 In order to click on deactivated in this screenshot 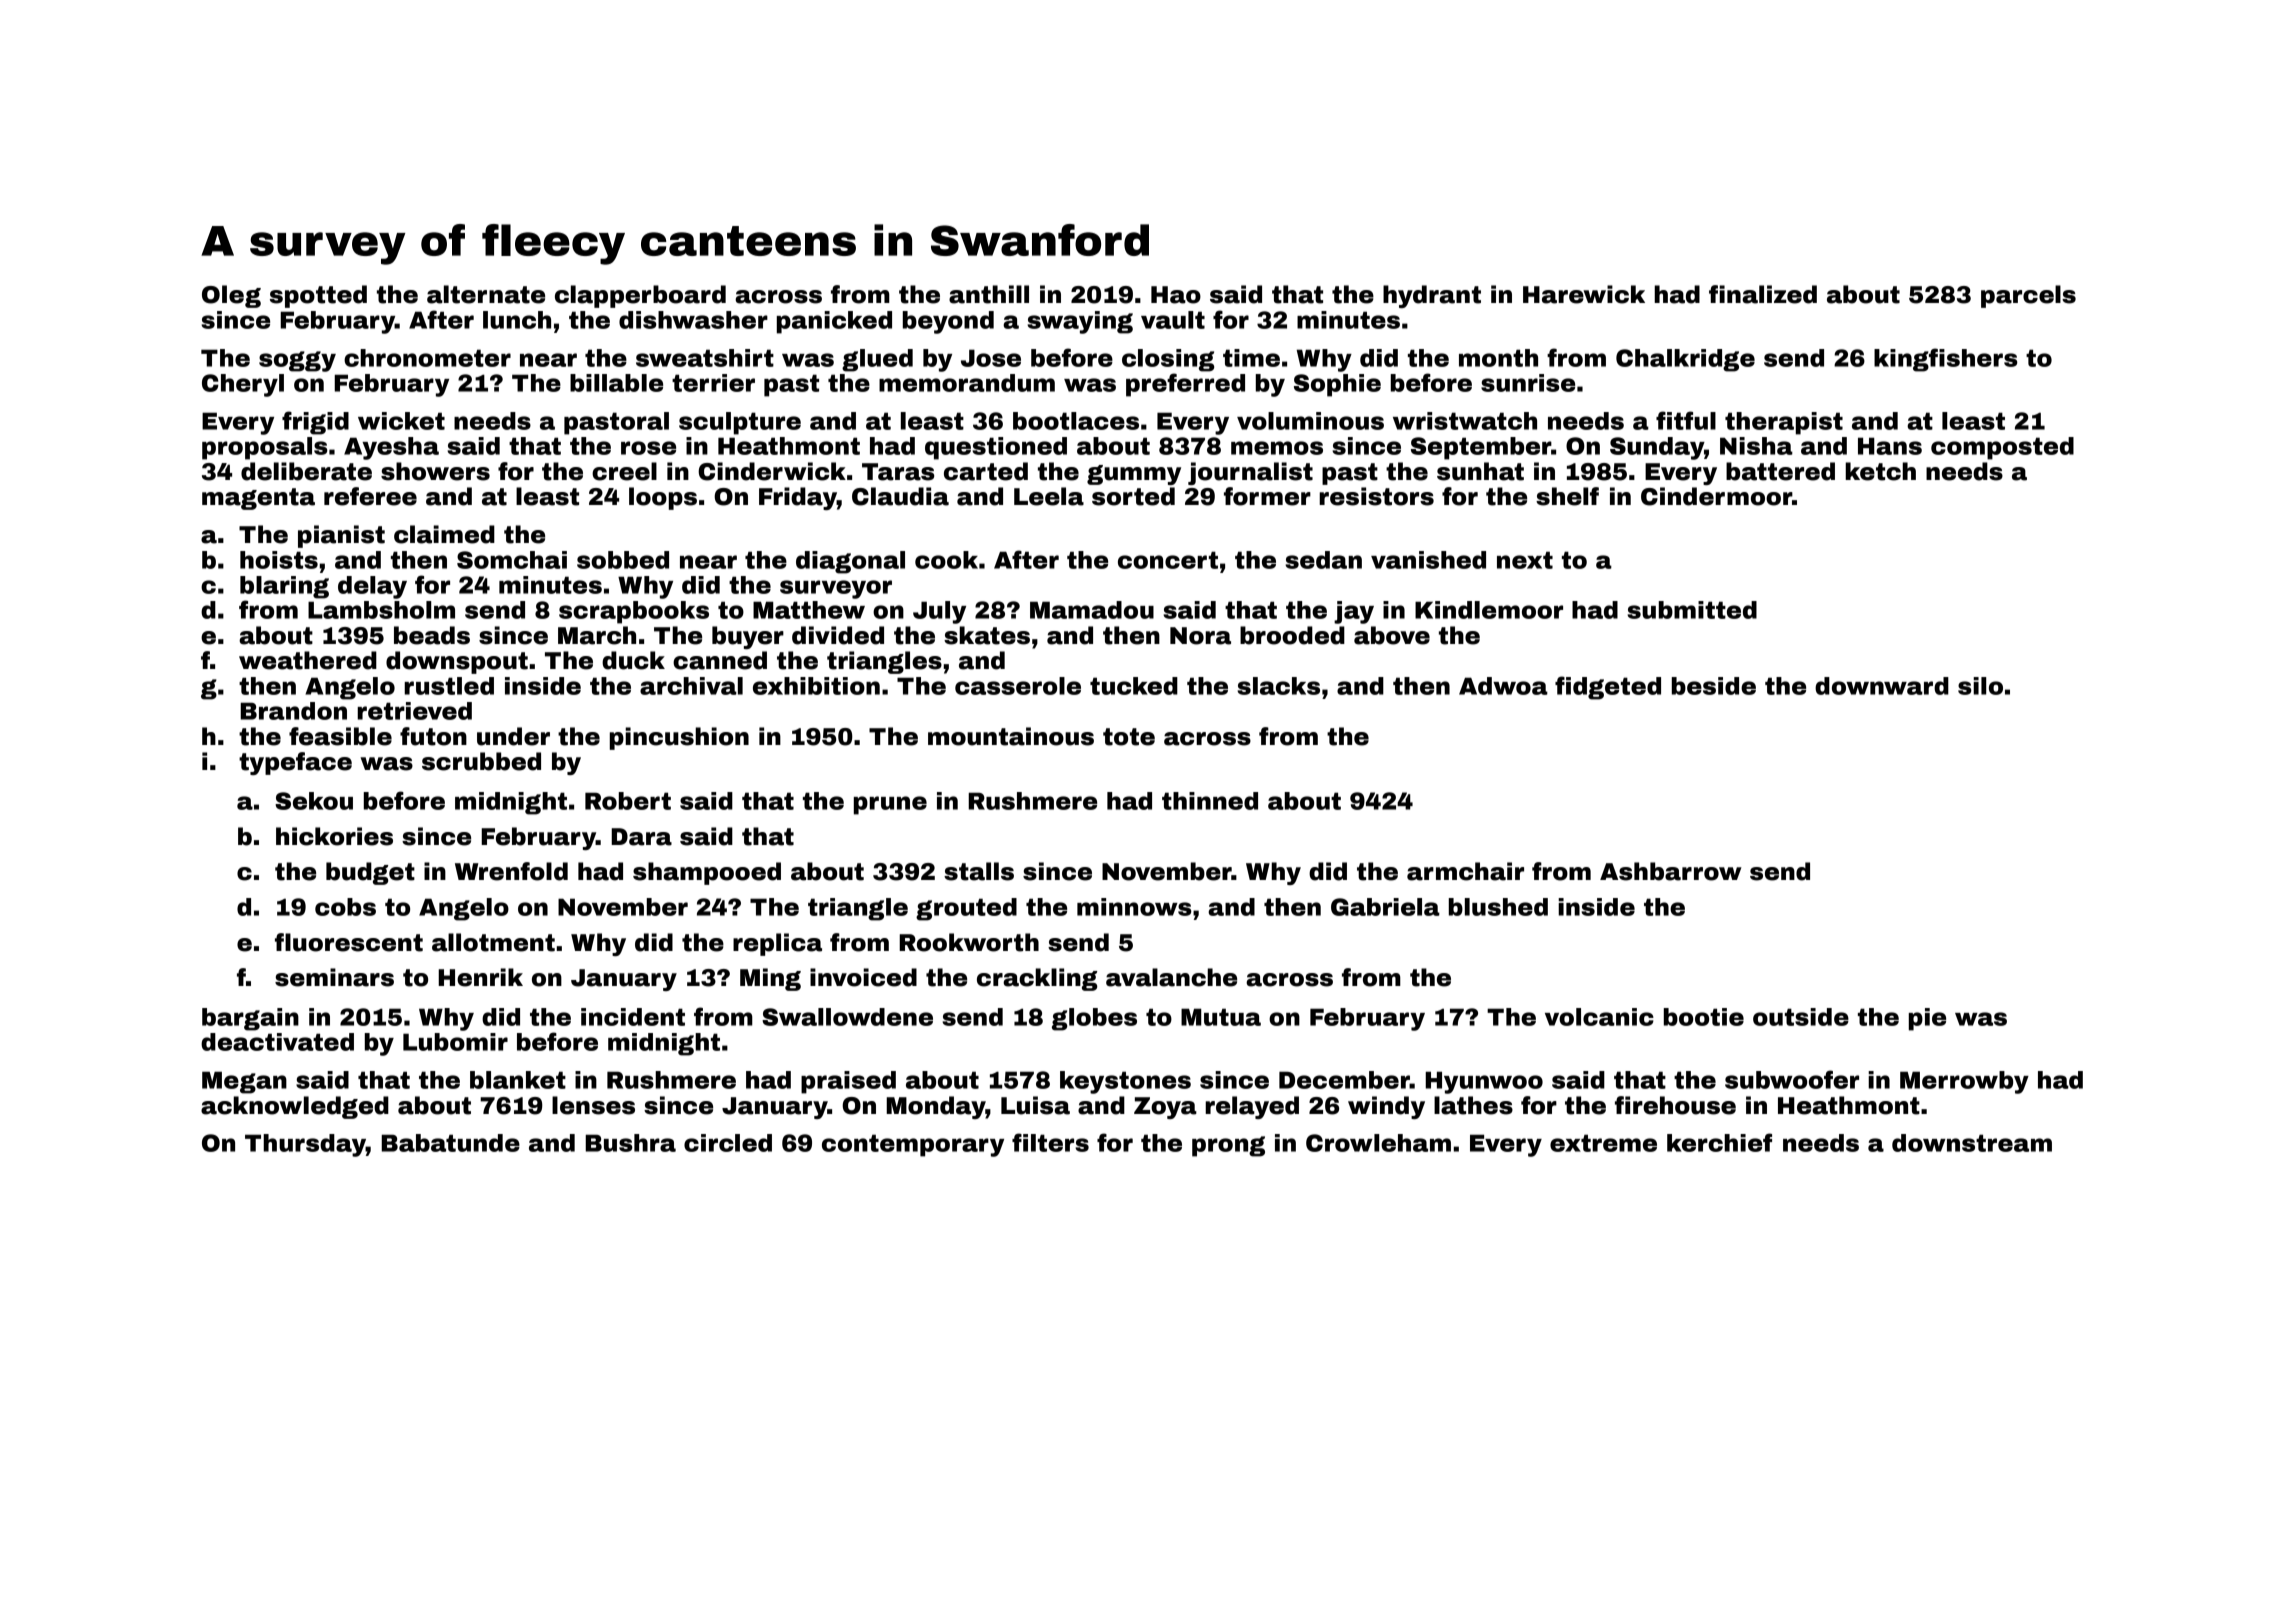, I will do `click(277, 1042)`.
